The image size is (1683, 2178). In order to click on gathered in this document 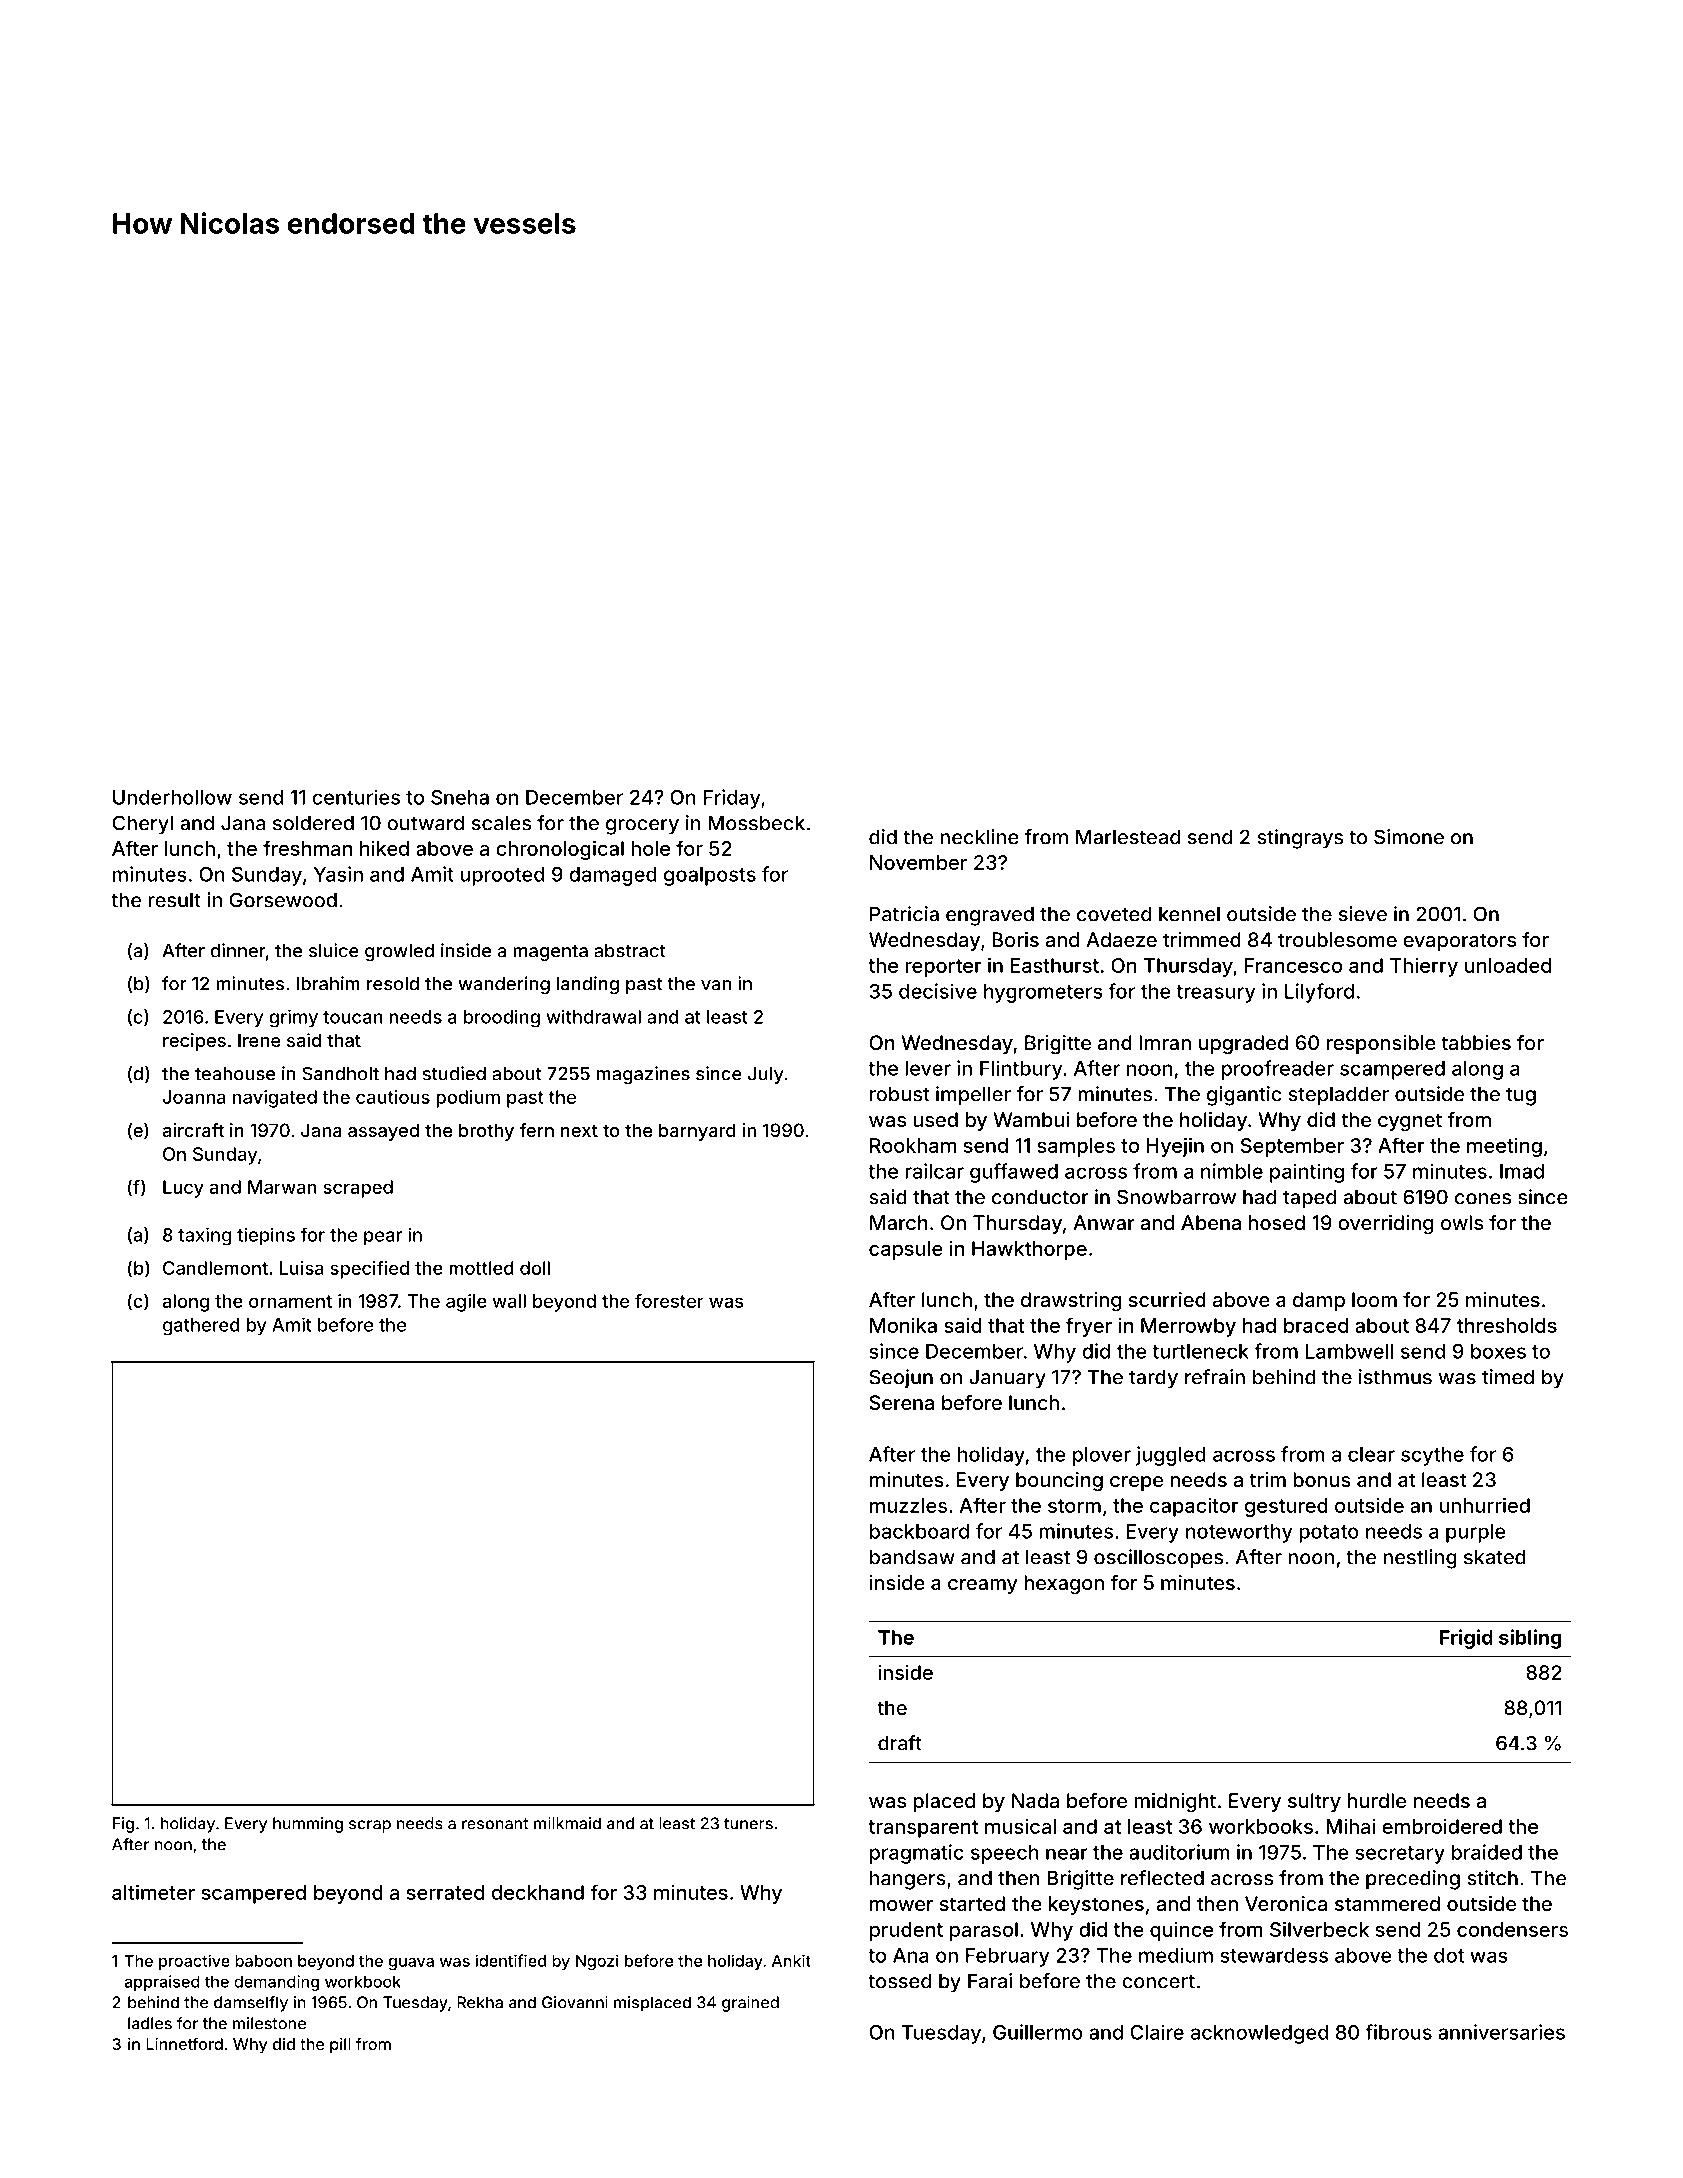, I will do `click(201, 1327)`.
